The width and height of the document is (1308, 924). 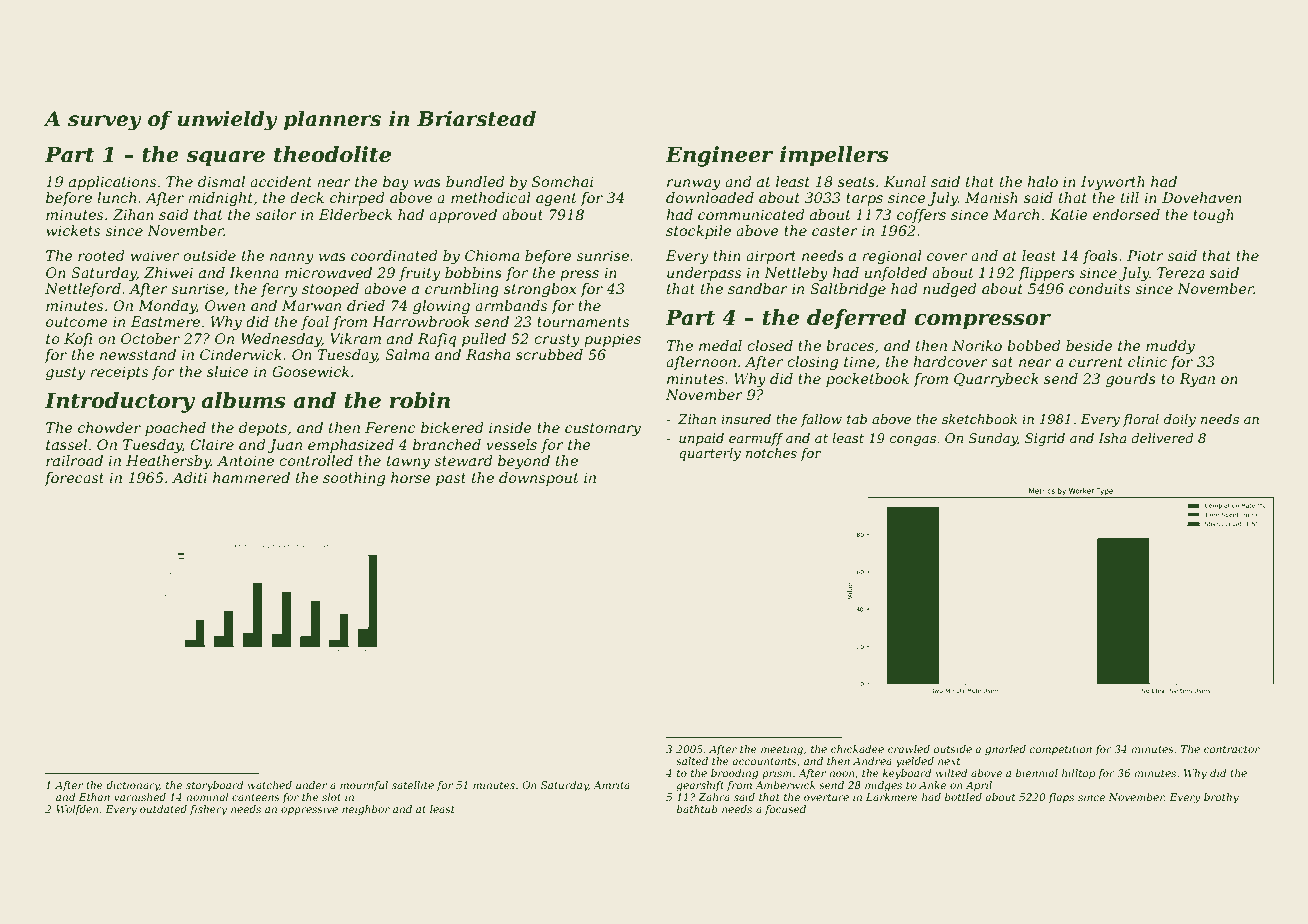 I want to click on overture, so click(x=826, y=797).
